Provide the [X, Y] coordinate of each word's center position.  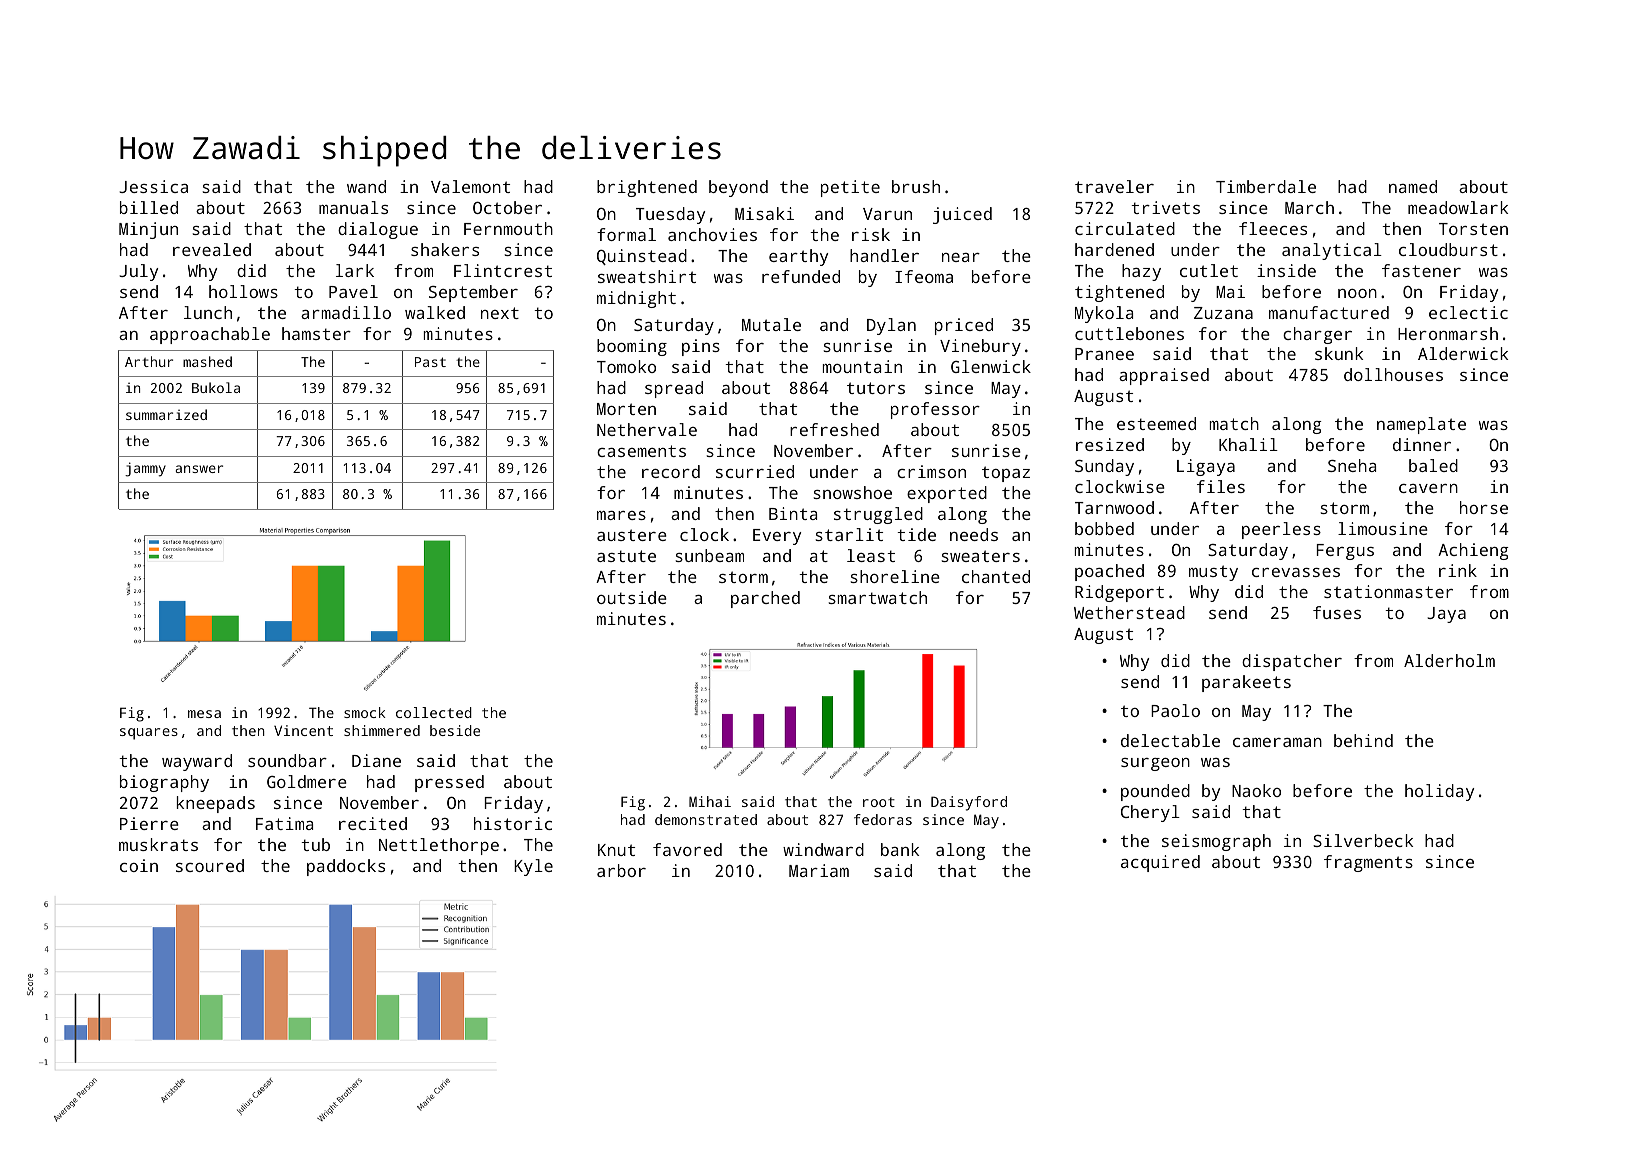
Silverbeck [1363, 840]
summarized [166, 414]
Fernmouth [508, 228]
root [879, 802]
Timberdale [1266, 186]
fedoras [883, 819]
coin [139, 865]
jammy [145, 469]
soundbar [287, 760]
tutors [876, 388]
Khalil [1248, 444]
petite [850, 188]
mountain [862, 366]
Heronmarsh [1448, 333]
